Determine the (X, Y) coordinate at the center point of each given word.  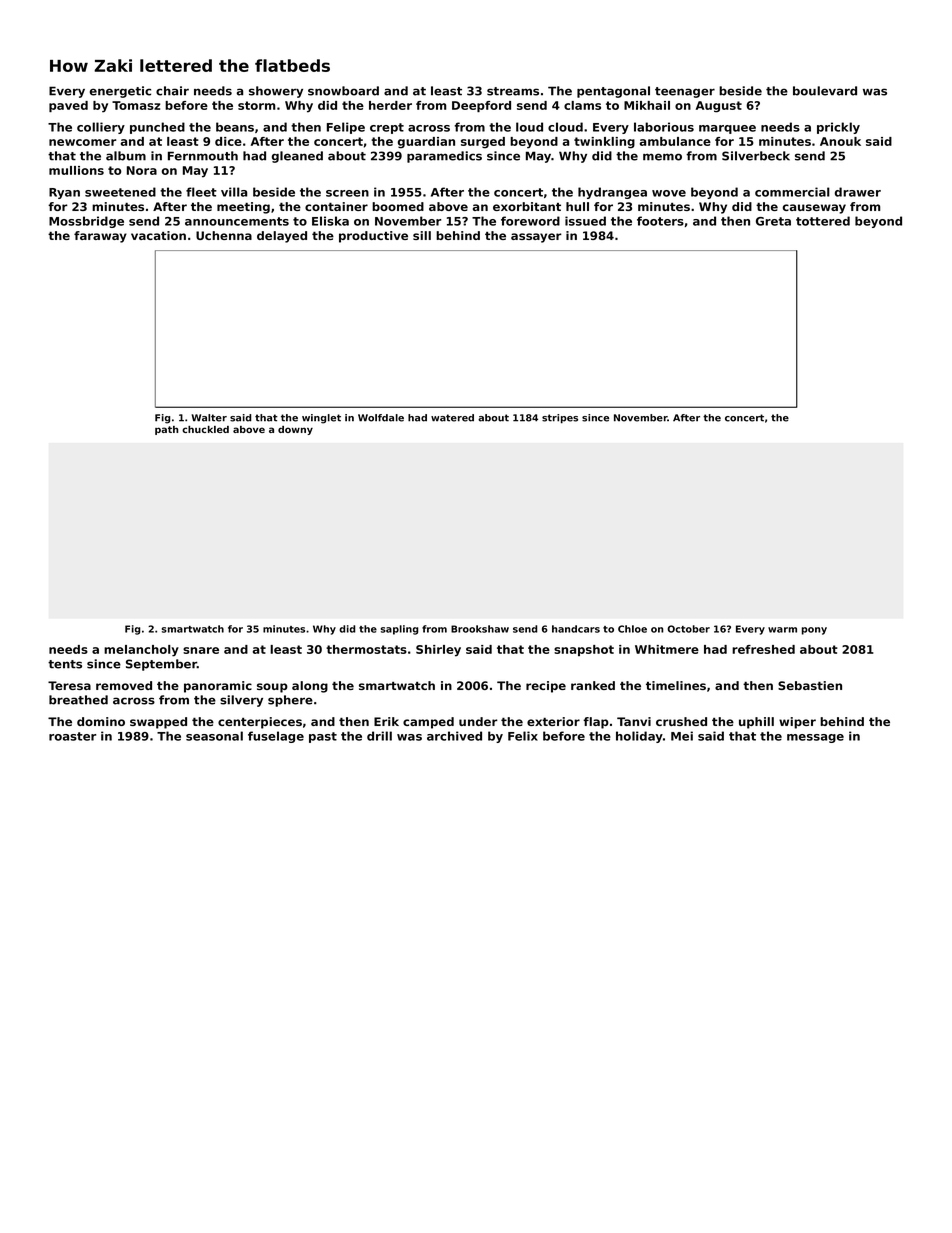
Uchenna (224, 235)
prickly (838, 128)
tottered (823, 221)
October (689, 629)
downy (295, 430)
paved (68, 106)
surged (483, 143)
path (166, 430)
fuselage (276, 737)
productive (373, 237)
